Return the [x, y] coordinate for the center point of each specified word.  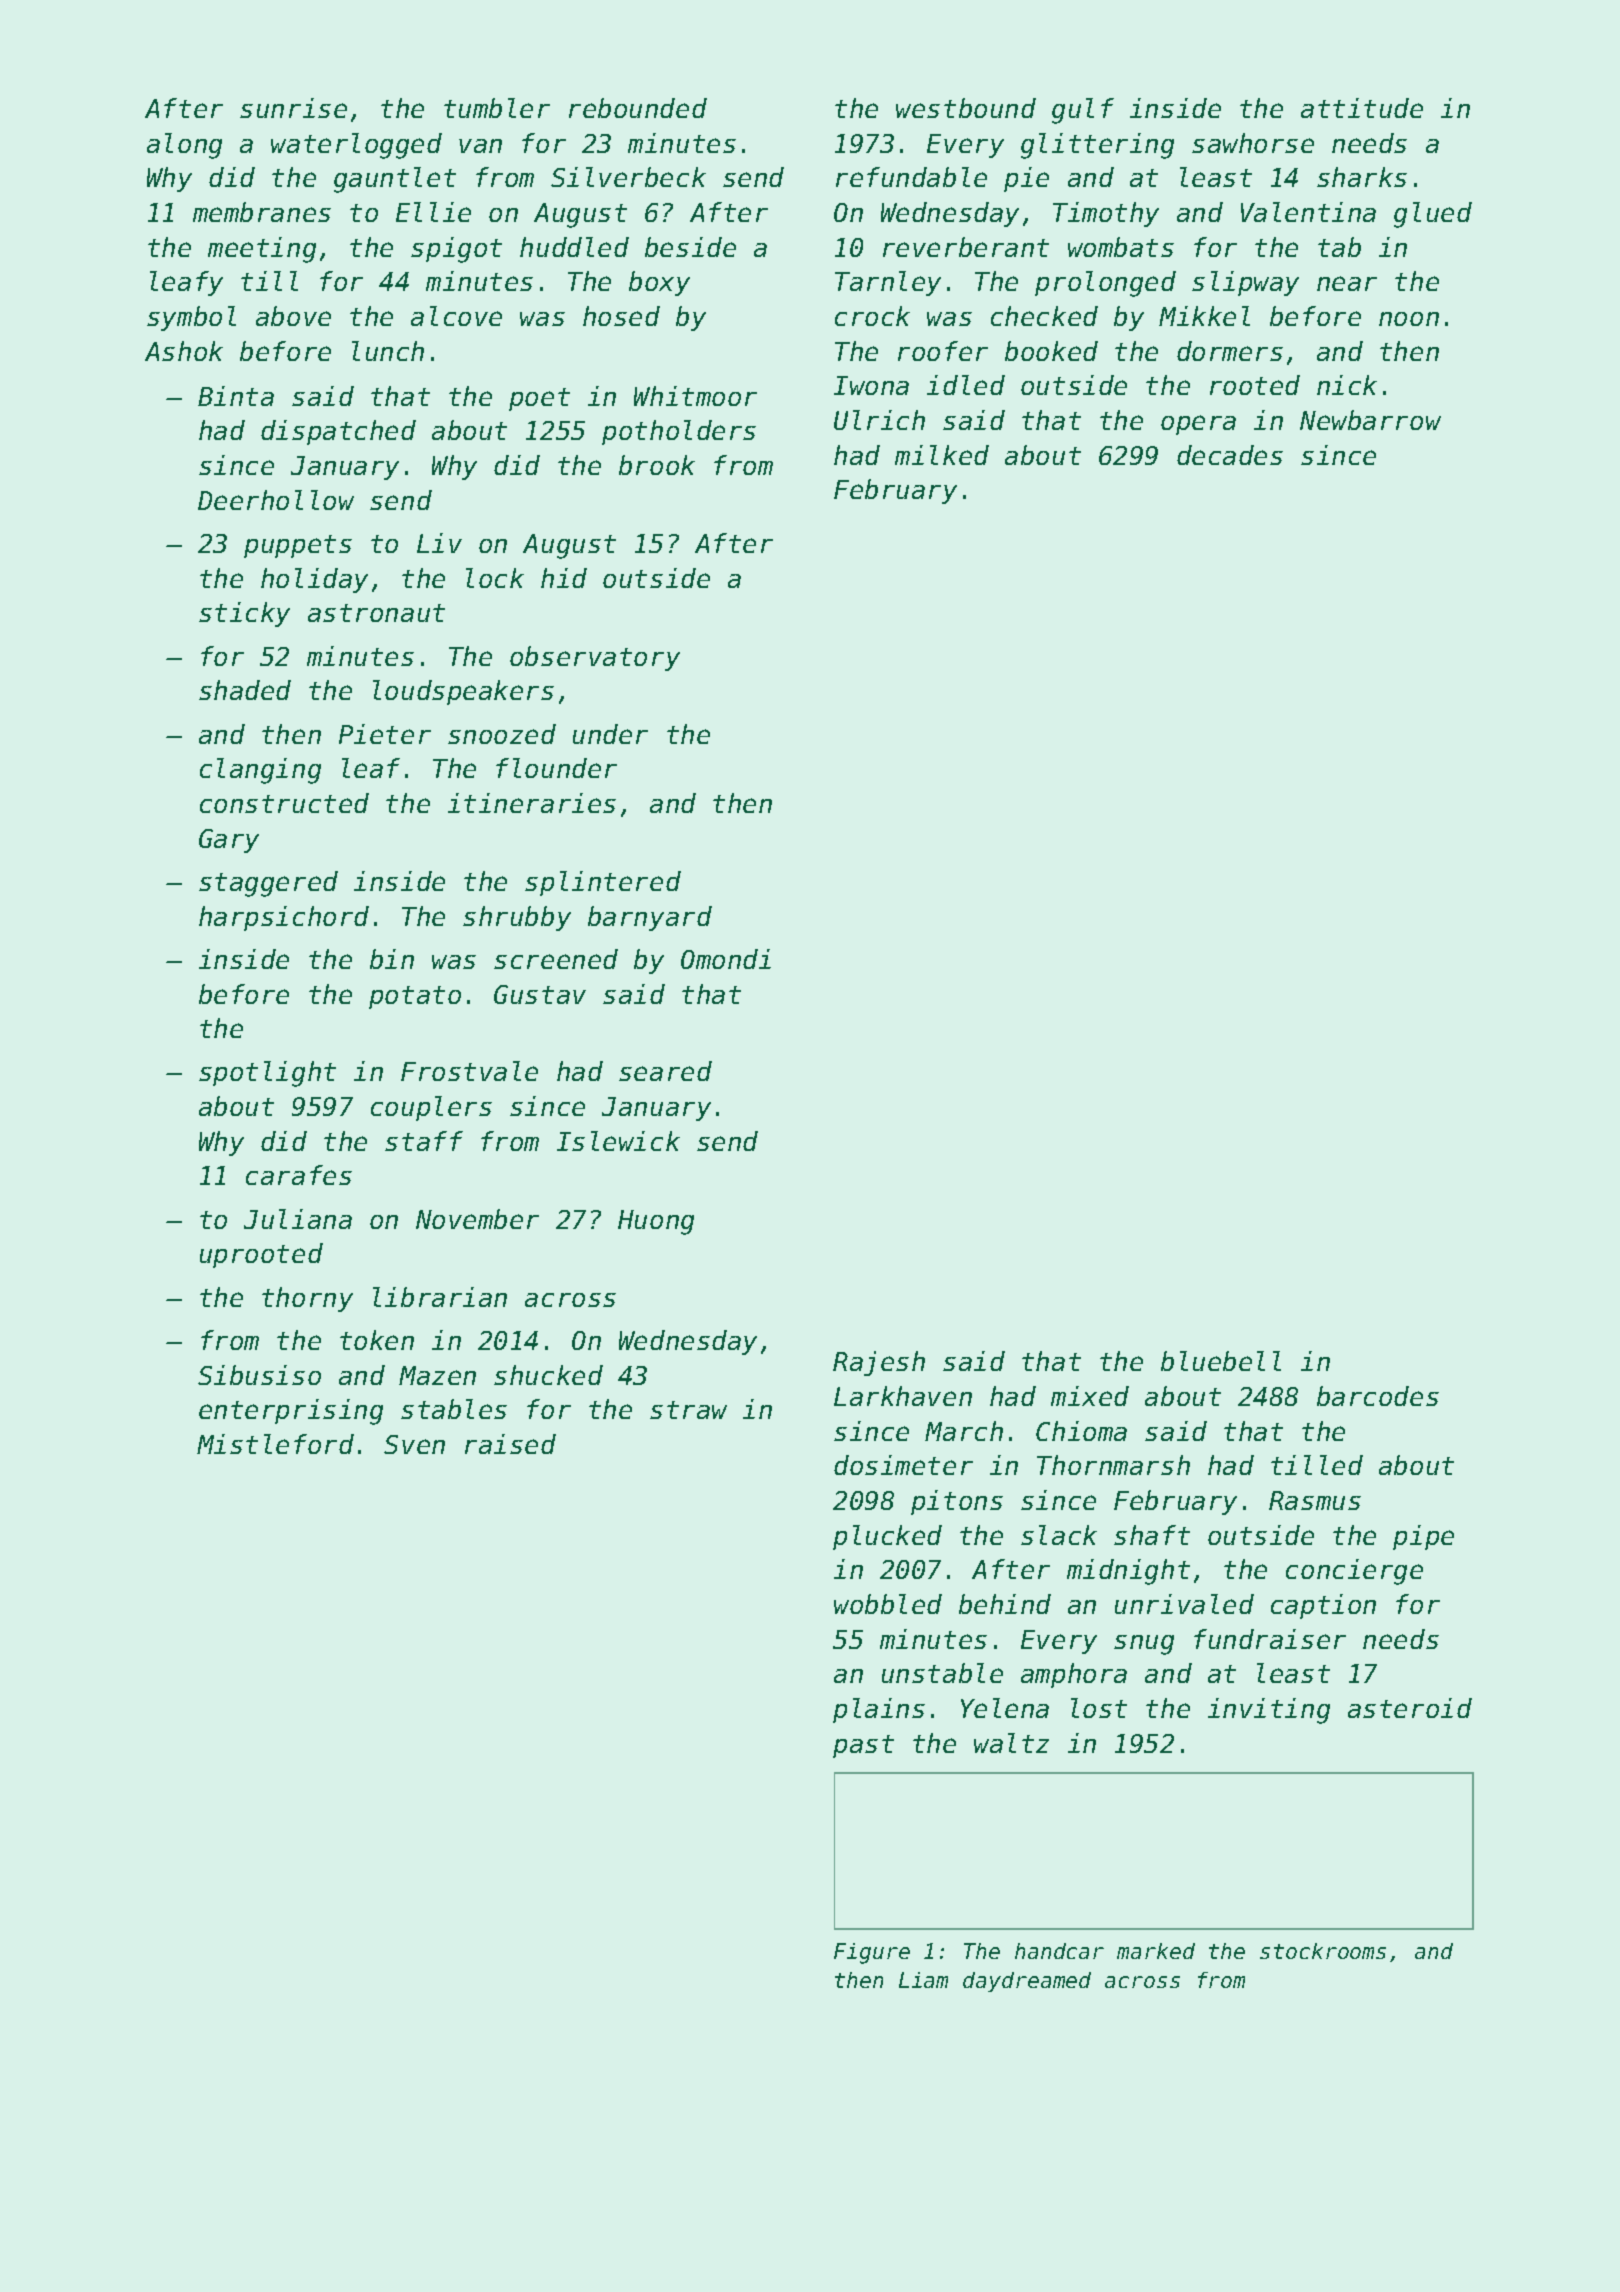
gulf [1083, 111]
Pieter [385, 734]
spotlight [267, 1074]
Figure [872, 1953]
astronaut [376, 613]
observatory [595, 658]
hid [564, 578]
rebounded [638, 108]
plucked [887, 1537]
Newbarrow [1370, 420]
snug [1144, 1645]
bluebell [1221, 1361]
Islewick [618, 1141]
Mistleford [275, 1444]
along [184, 146]
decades [1230, 455]
